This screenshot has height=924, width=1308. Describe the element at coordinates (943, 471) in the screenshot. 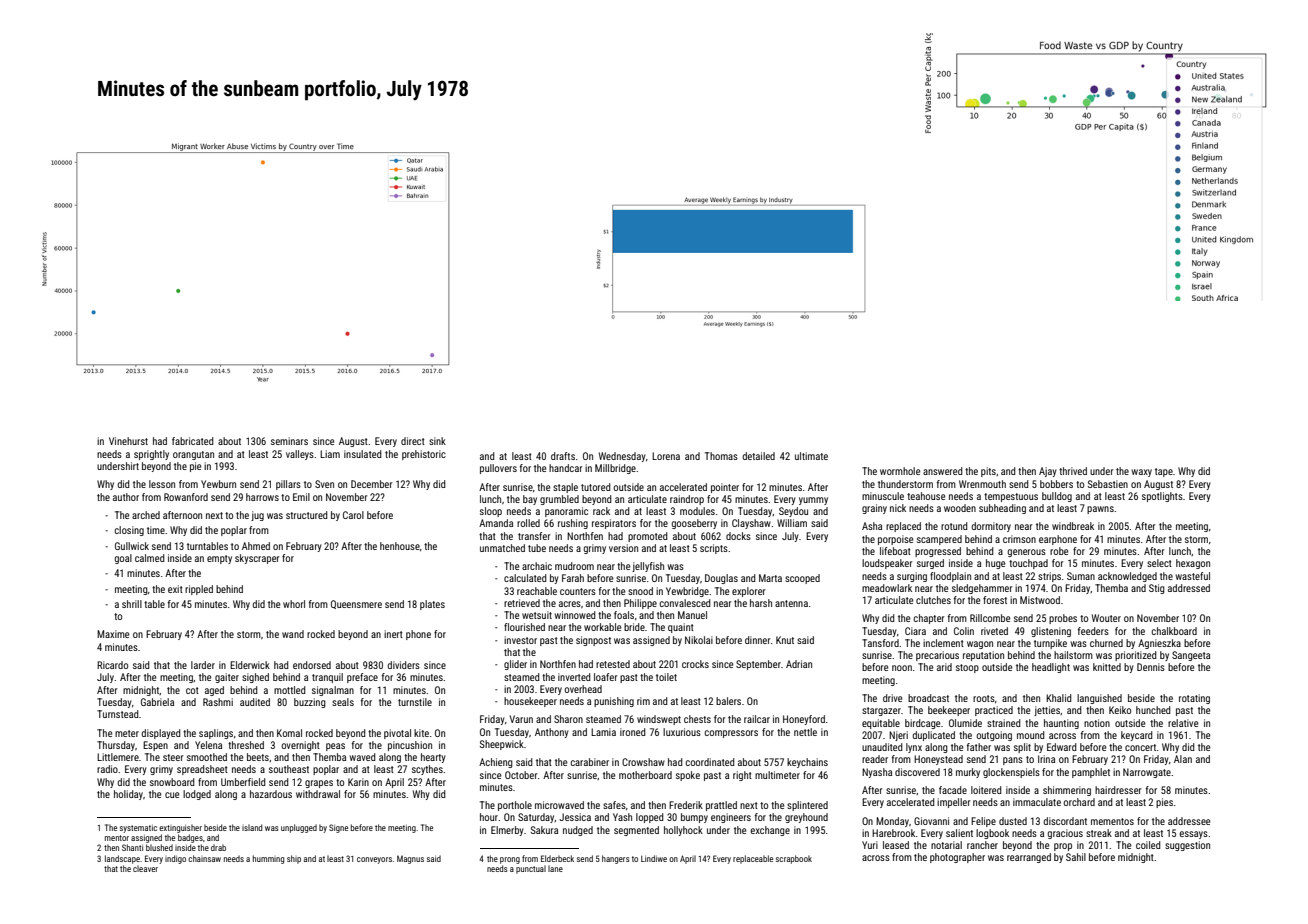

I see `answered` at that location.
